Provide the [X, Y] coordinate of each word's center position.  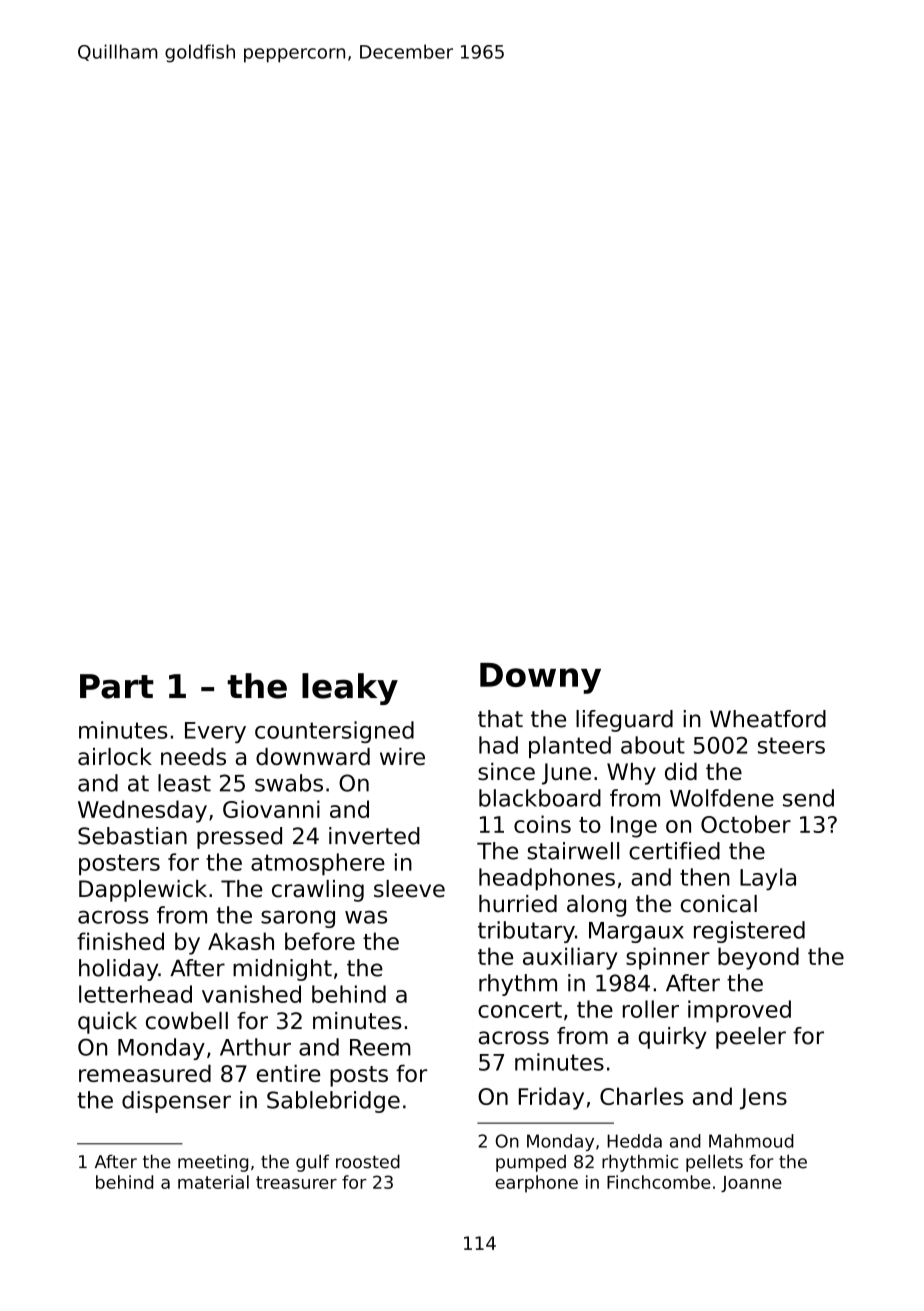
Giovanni [271, 809]
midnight [282, 970]
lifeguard [624, 721]
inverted [374, 836]
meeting [213, 1163]
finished [120, 941]
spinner [668, 958]
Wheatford [768, 719]
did [681, 771]
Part [117, 686]
